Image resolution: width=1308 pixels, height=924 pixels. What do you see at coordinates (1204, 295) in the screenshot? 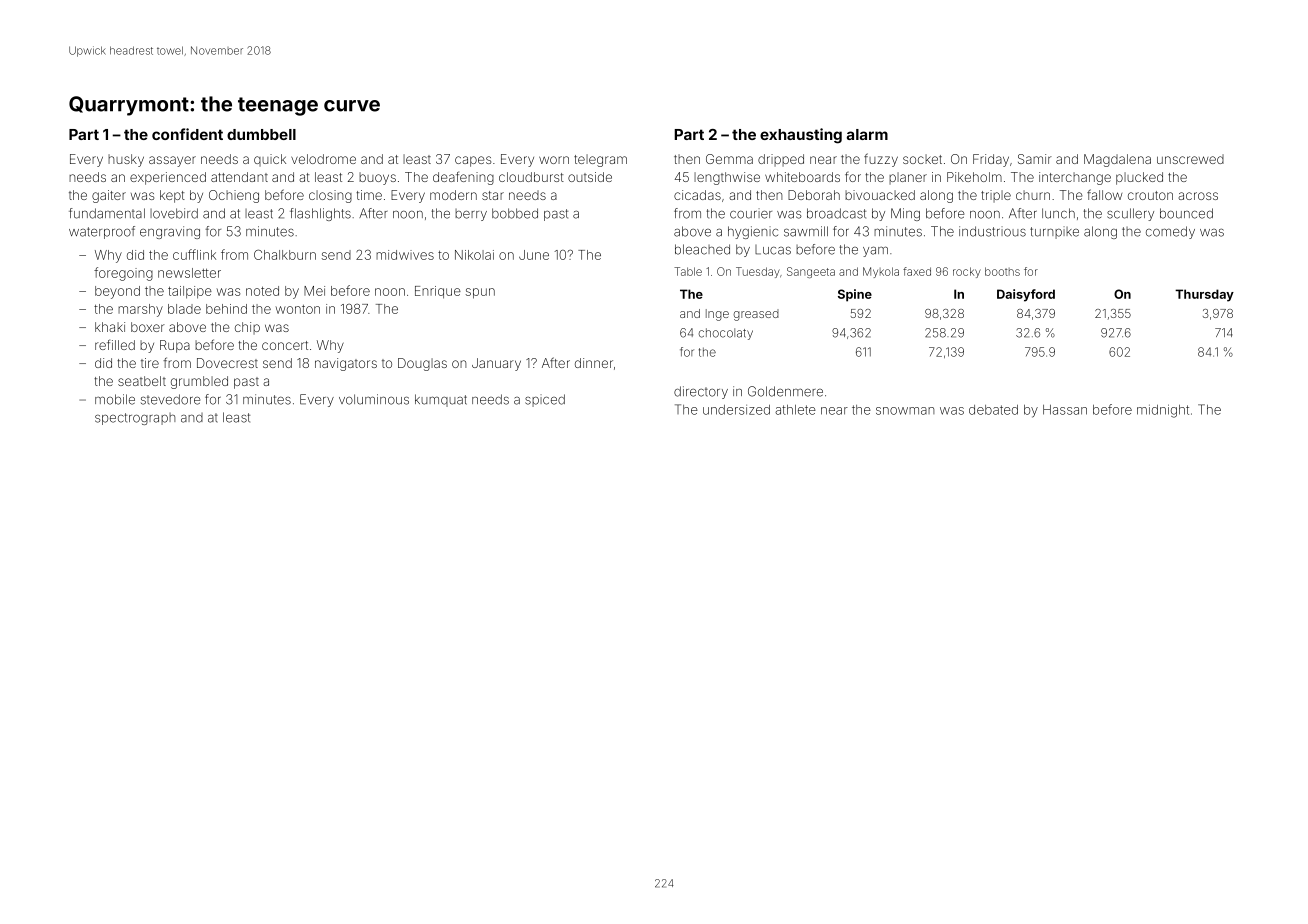
I see `Thursday` at bounding box center [1204, 295].
